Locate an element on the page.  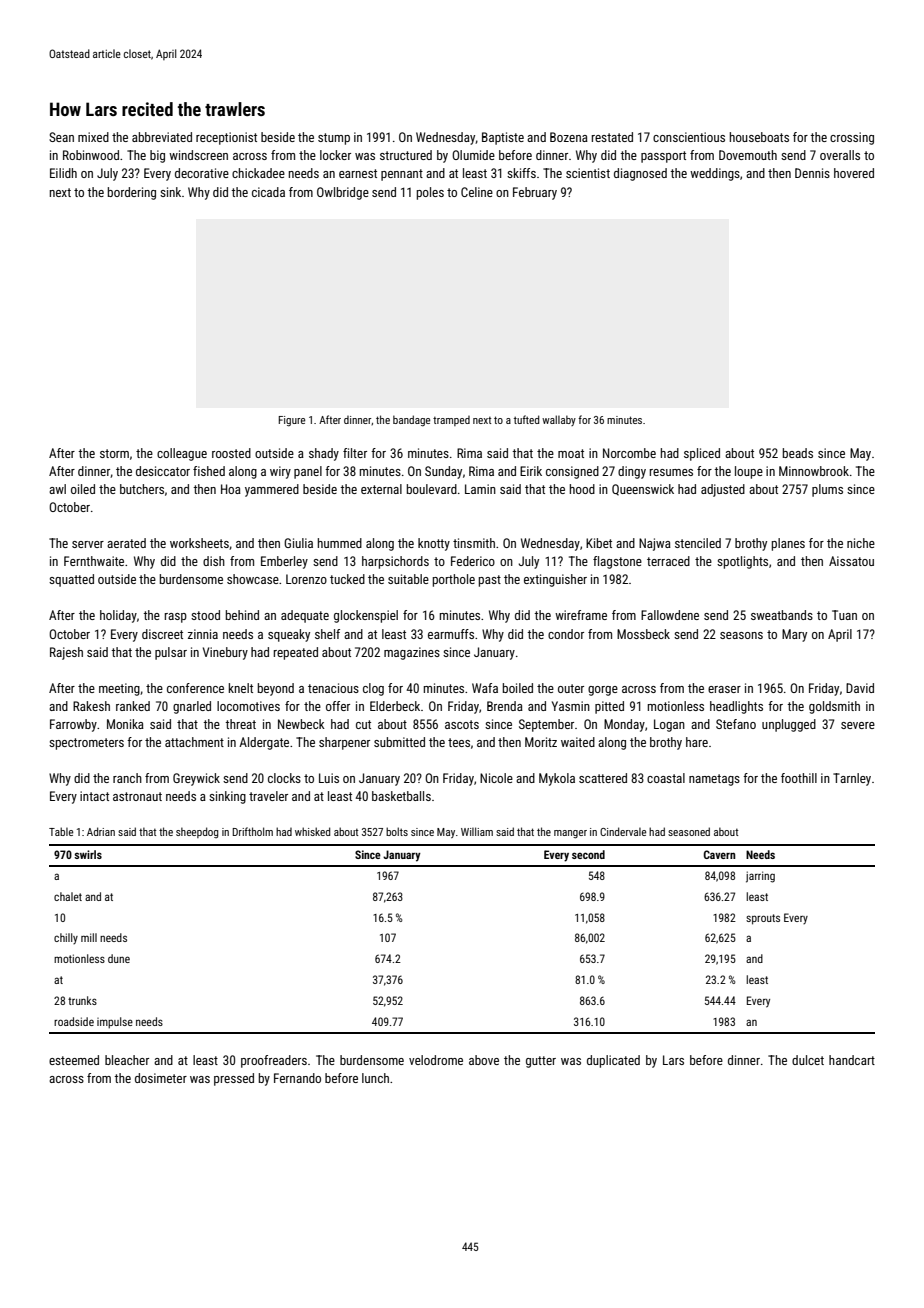
sheepdog is located at coordinates (197, 832).
